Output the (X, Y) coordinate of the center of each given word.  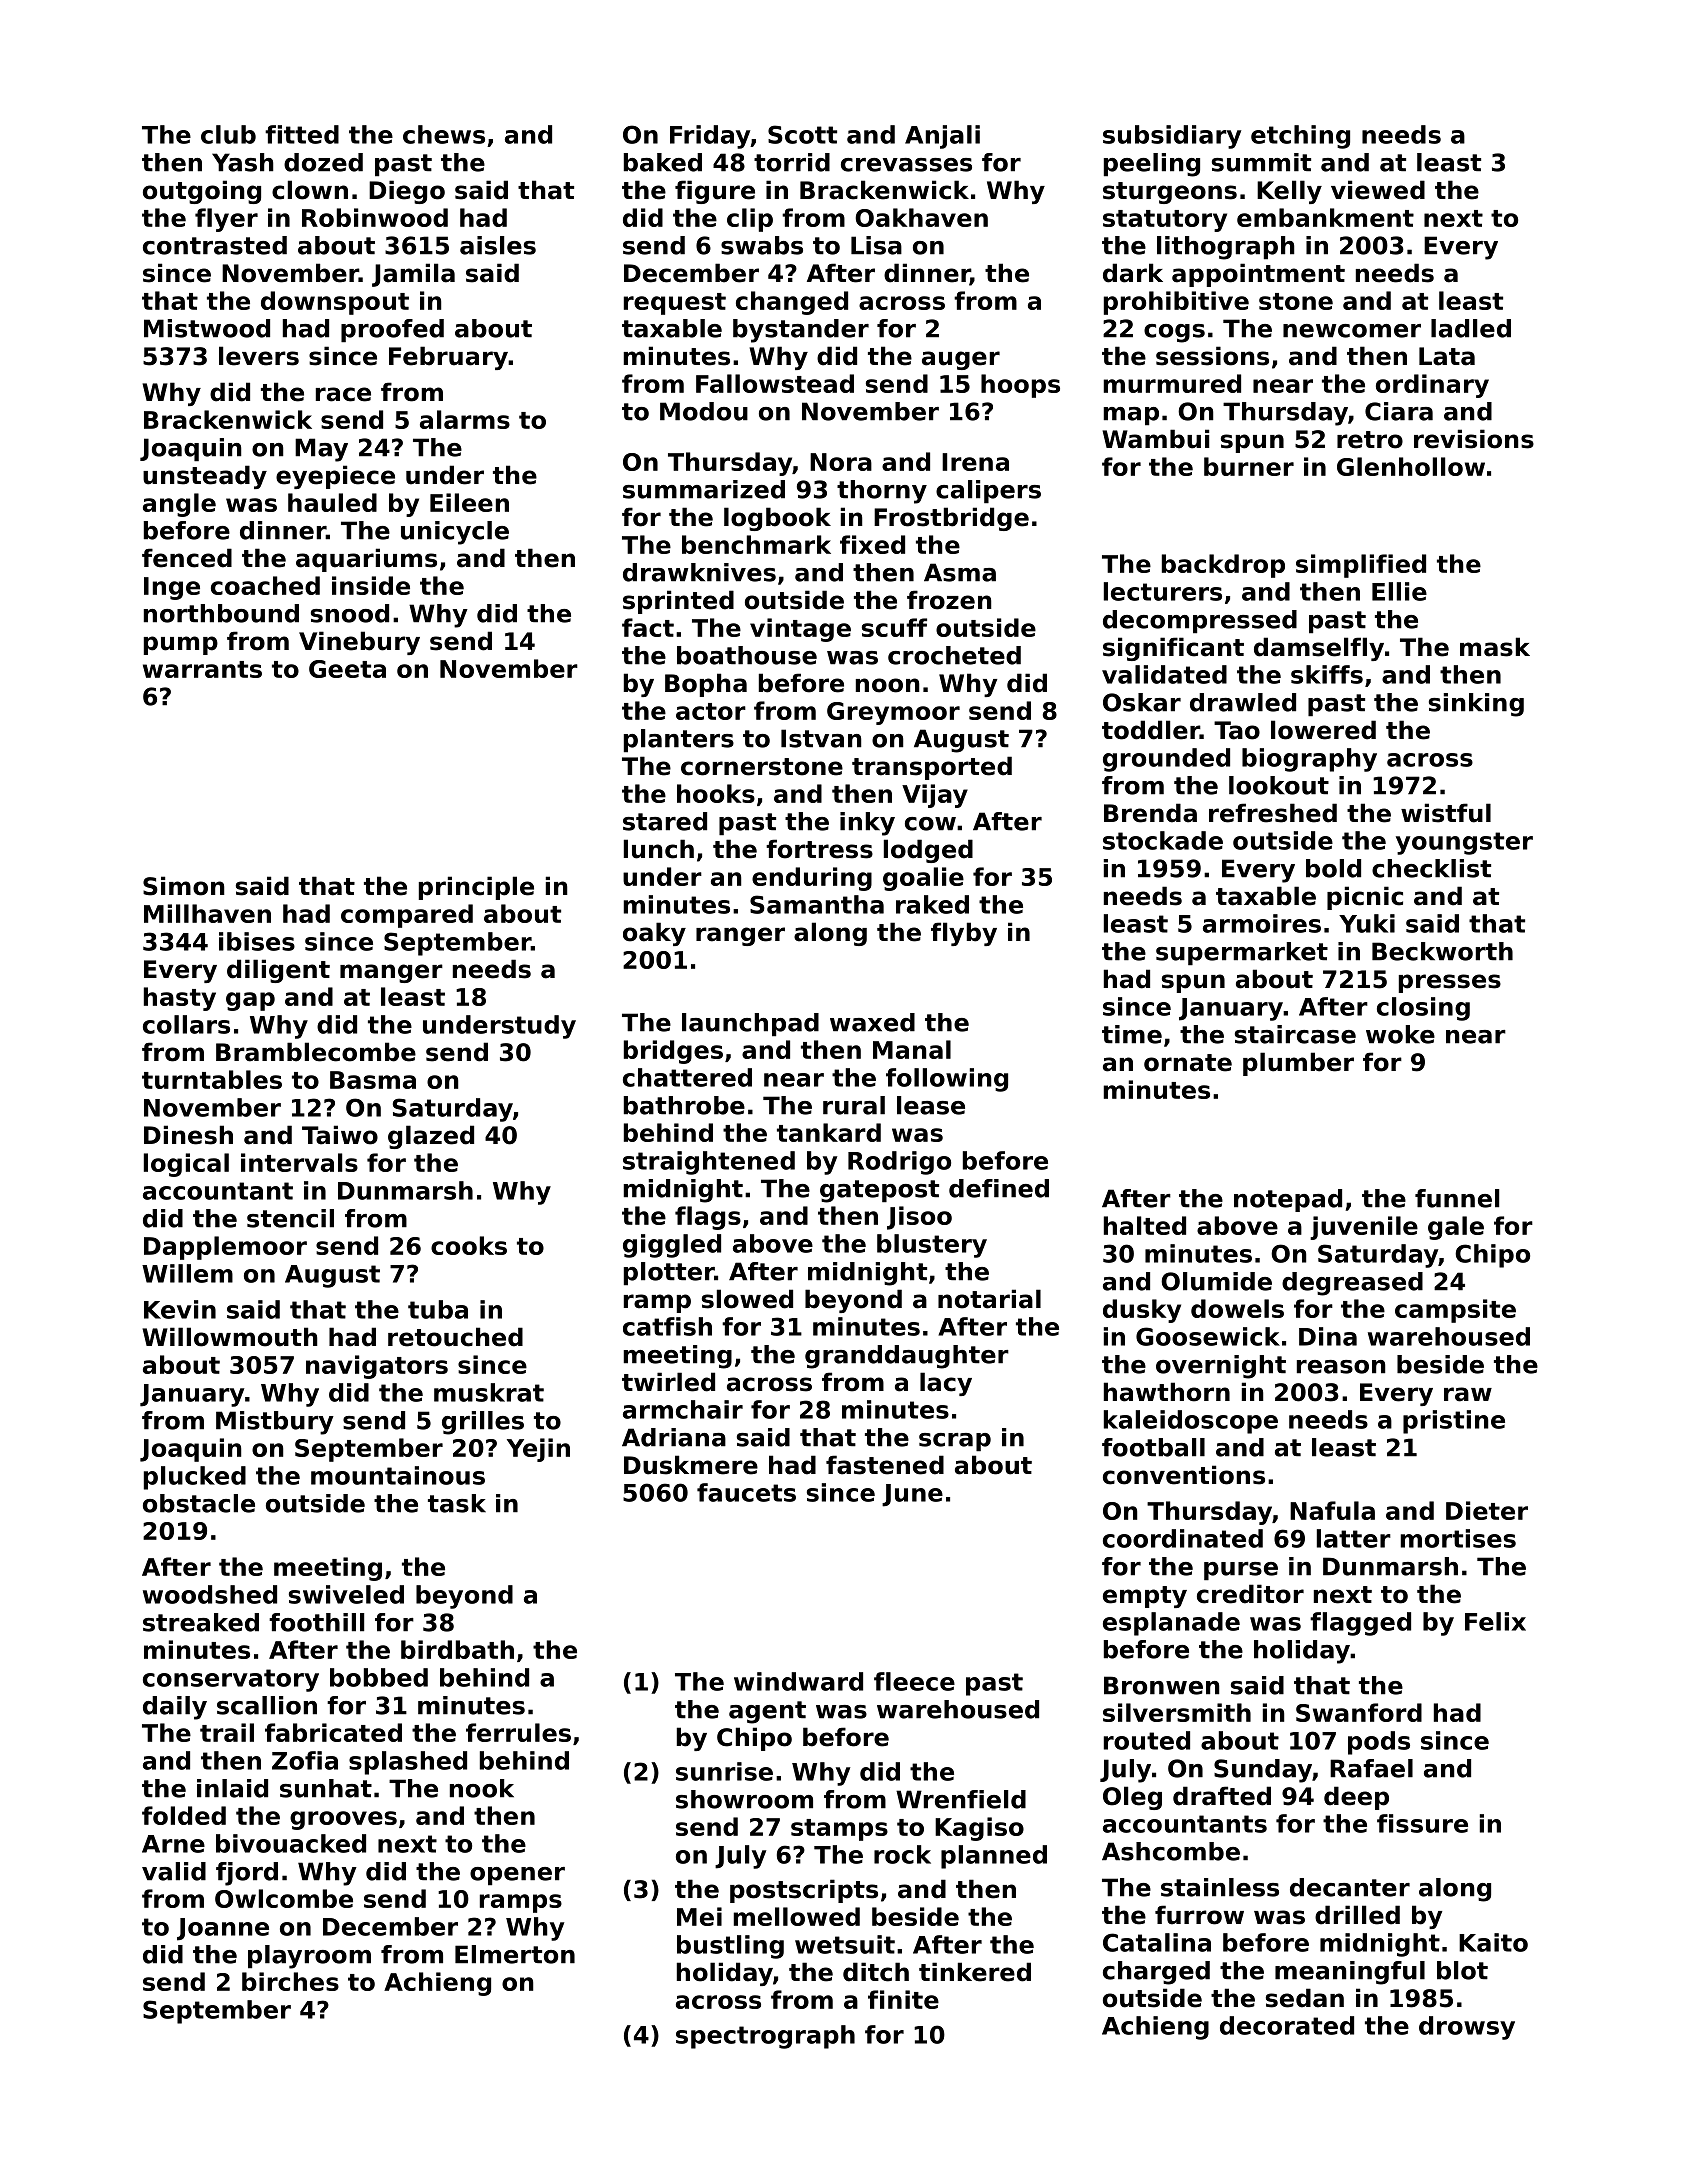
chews (444, 134)
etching (1300, 137)
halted (1145, 1225)
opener (517, 1876)
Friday (710, 137)
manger (391, 973)
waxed (872, 1022)
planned (994, 1857)
